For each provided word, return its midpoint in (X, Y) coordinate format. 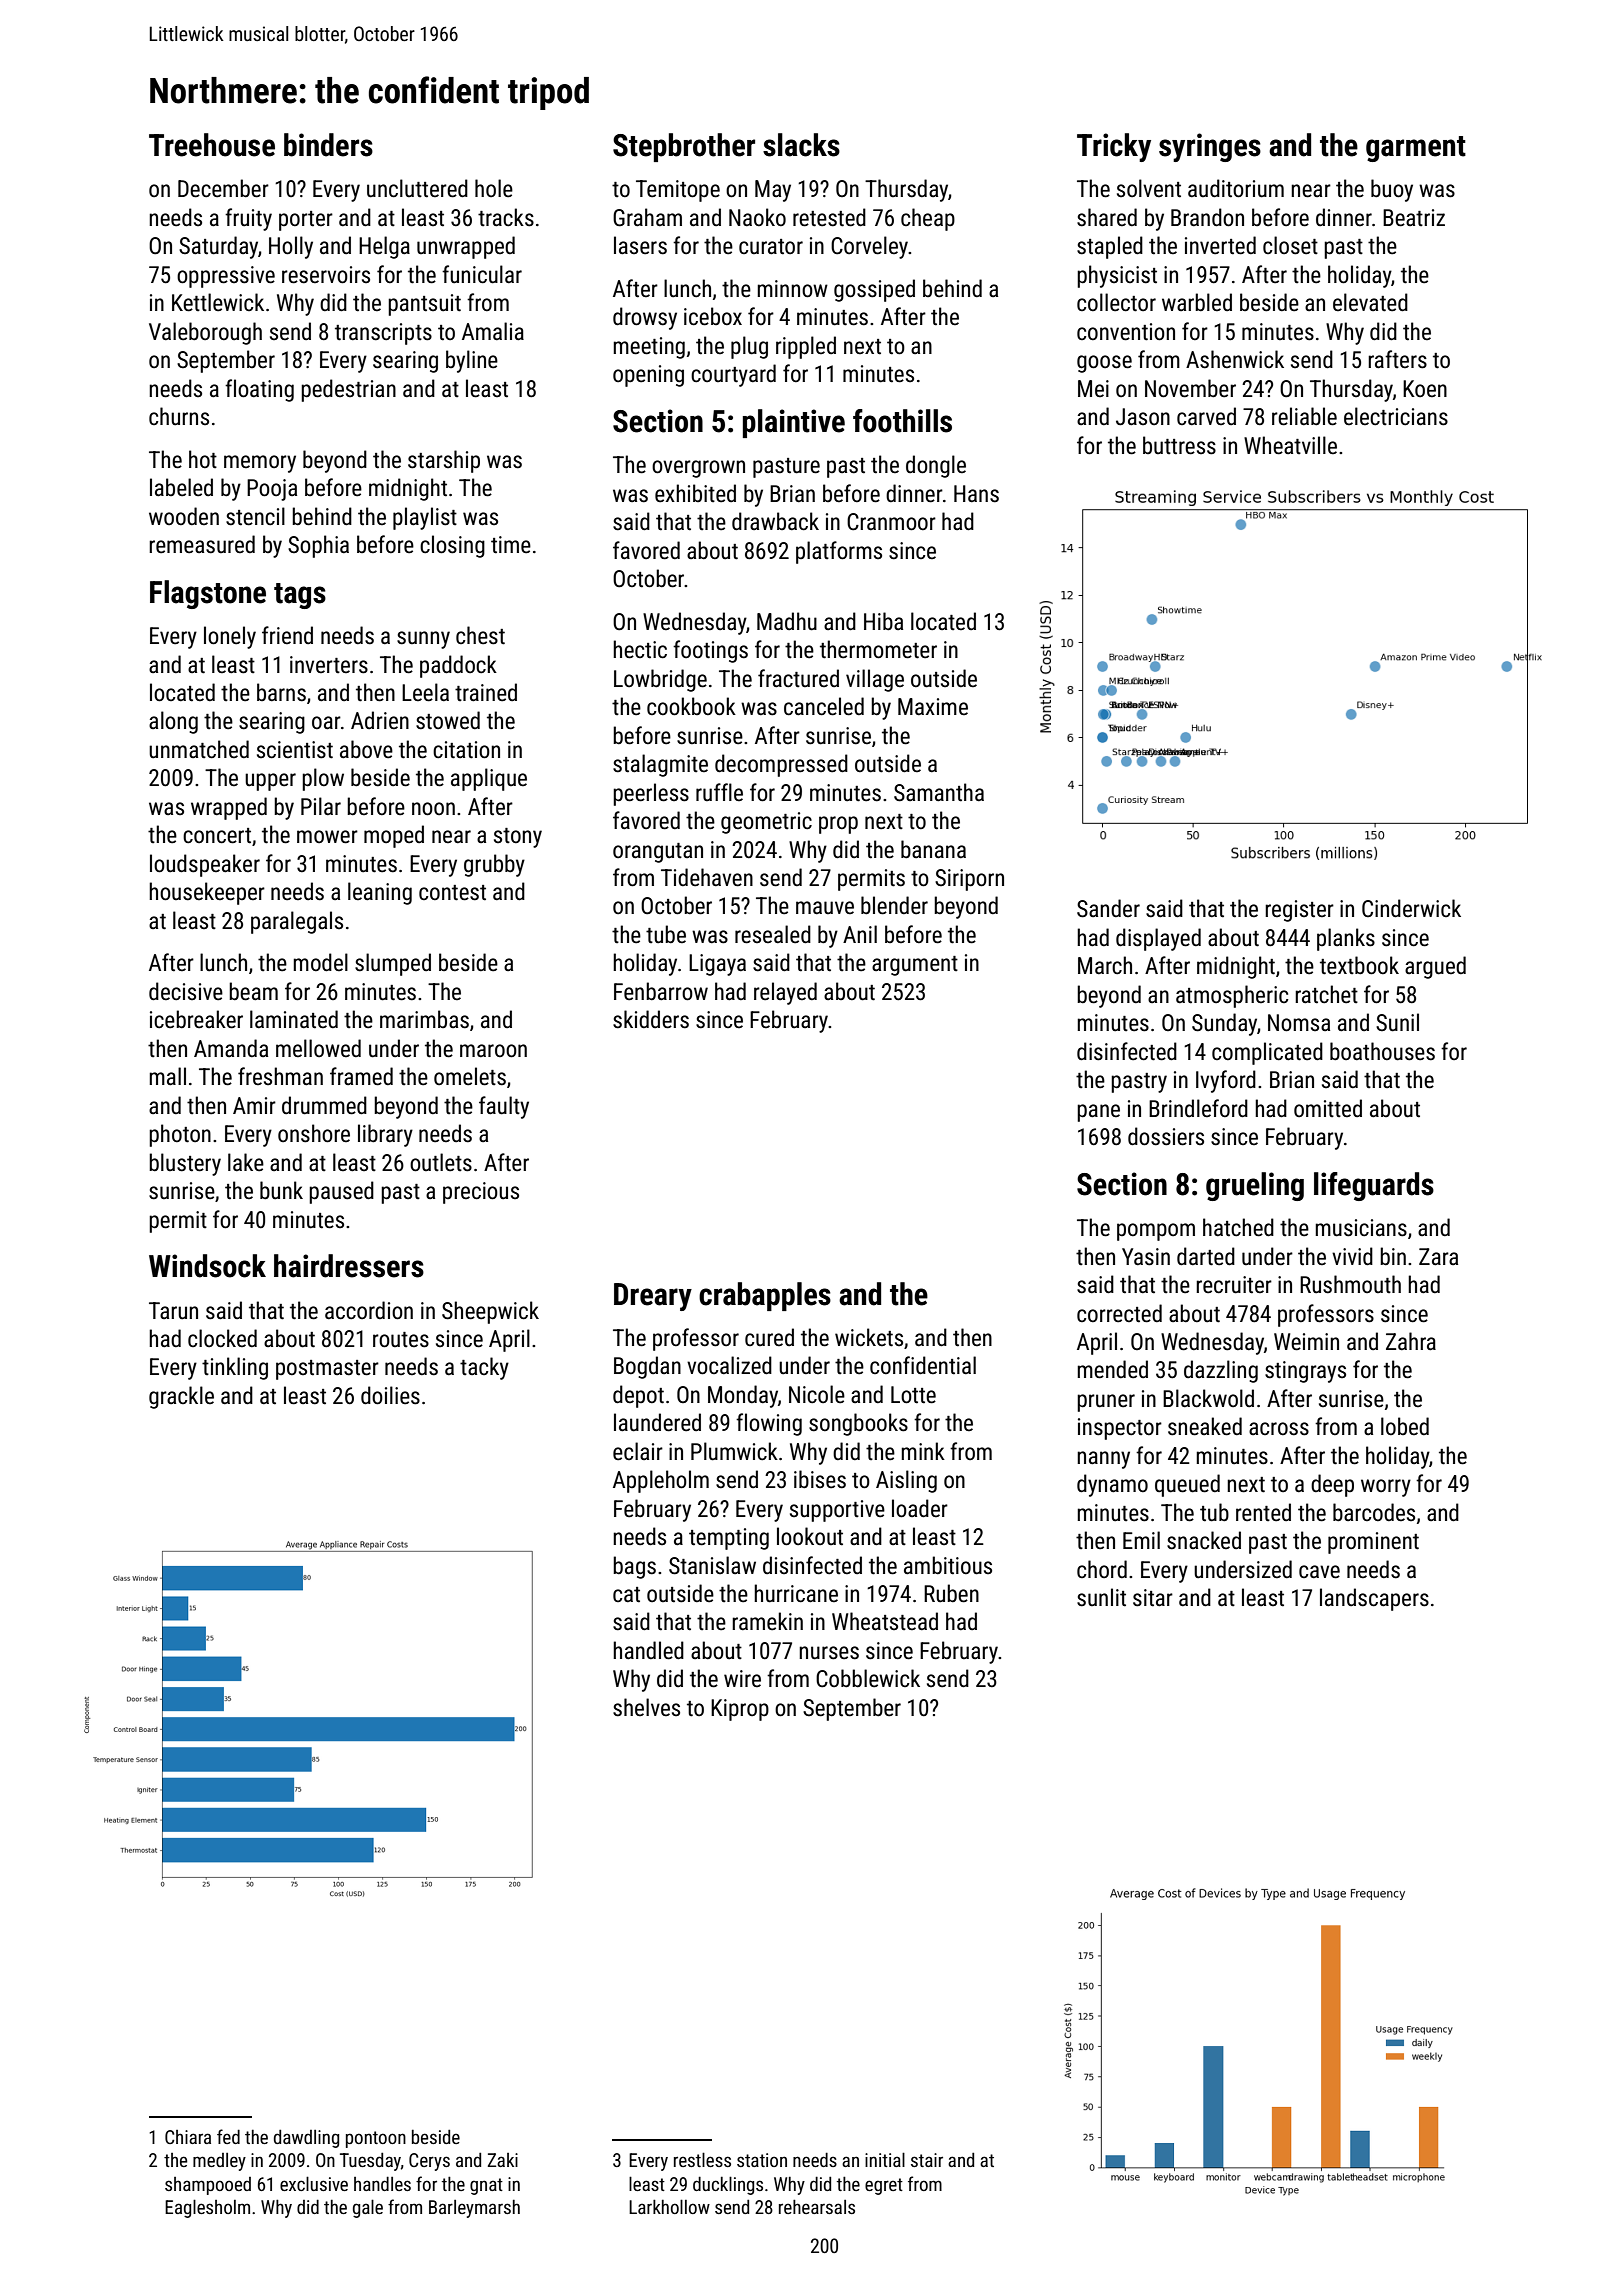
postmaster (327, 1370)
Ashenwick (1235, 359)
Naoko (757, 217)
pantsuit (424, 305)
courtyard (733, 375)
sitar (1153, 1598)
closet (1290, 245)
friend (287, 635)
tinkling (235, 1368)
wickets (869, 1337)
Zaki (503, 2160)
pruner (1106, 1403)
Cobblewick (868, 1678)
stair (927, 2160)
